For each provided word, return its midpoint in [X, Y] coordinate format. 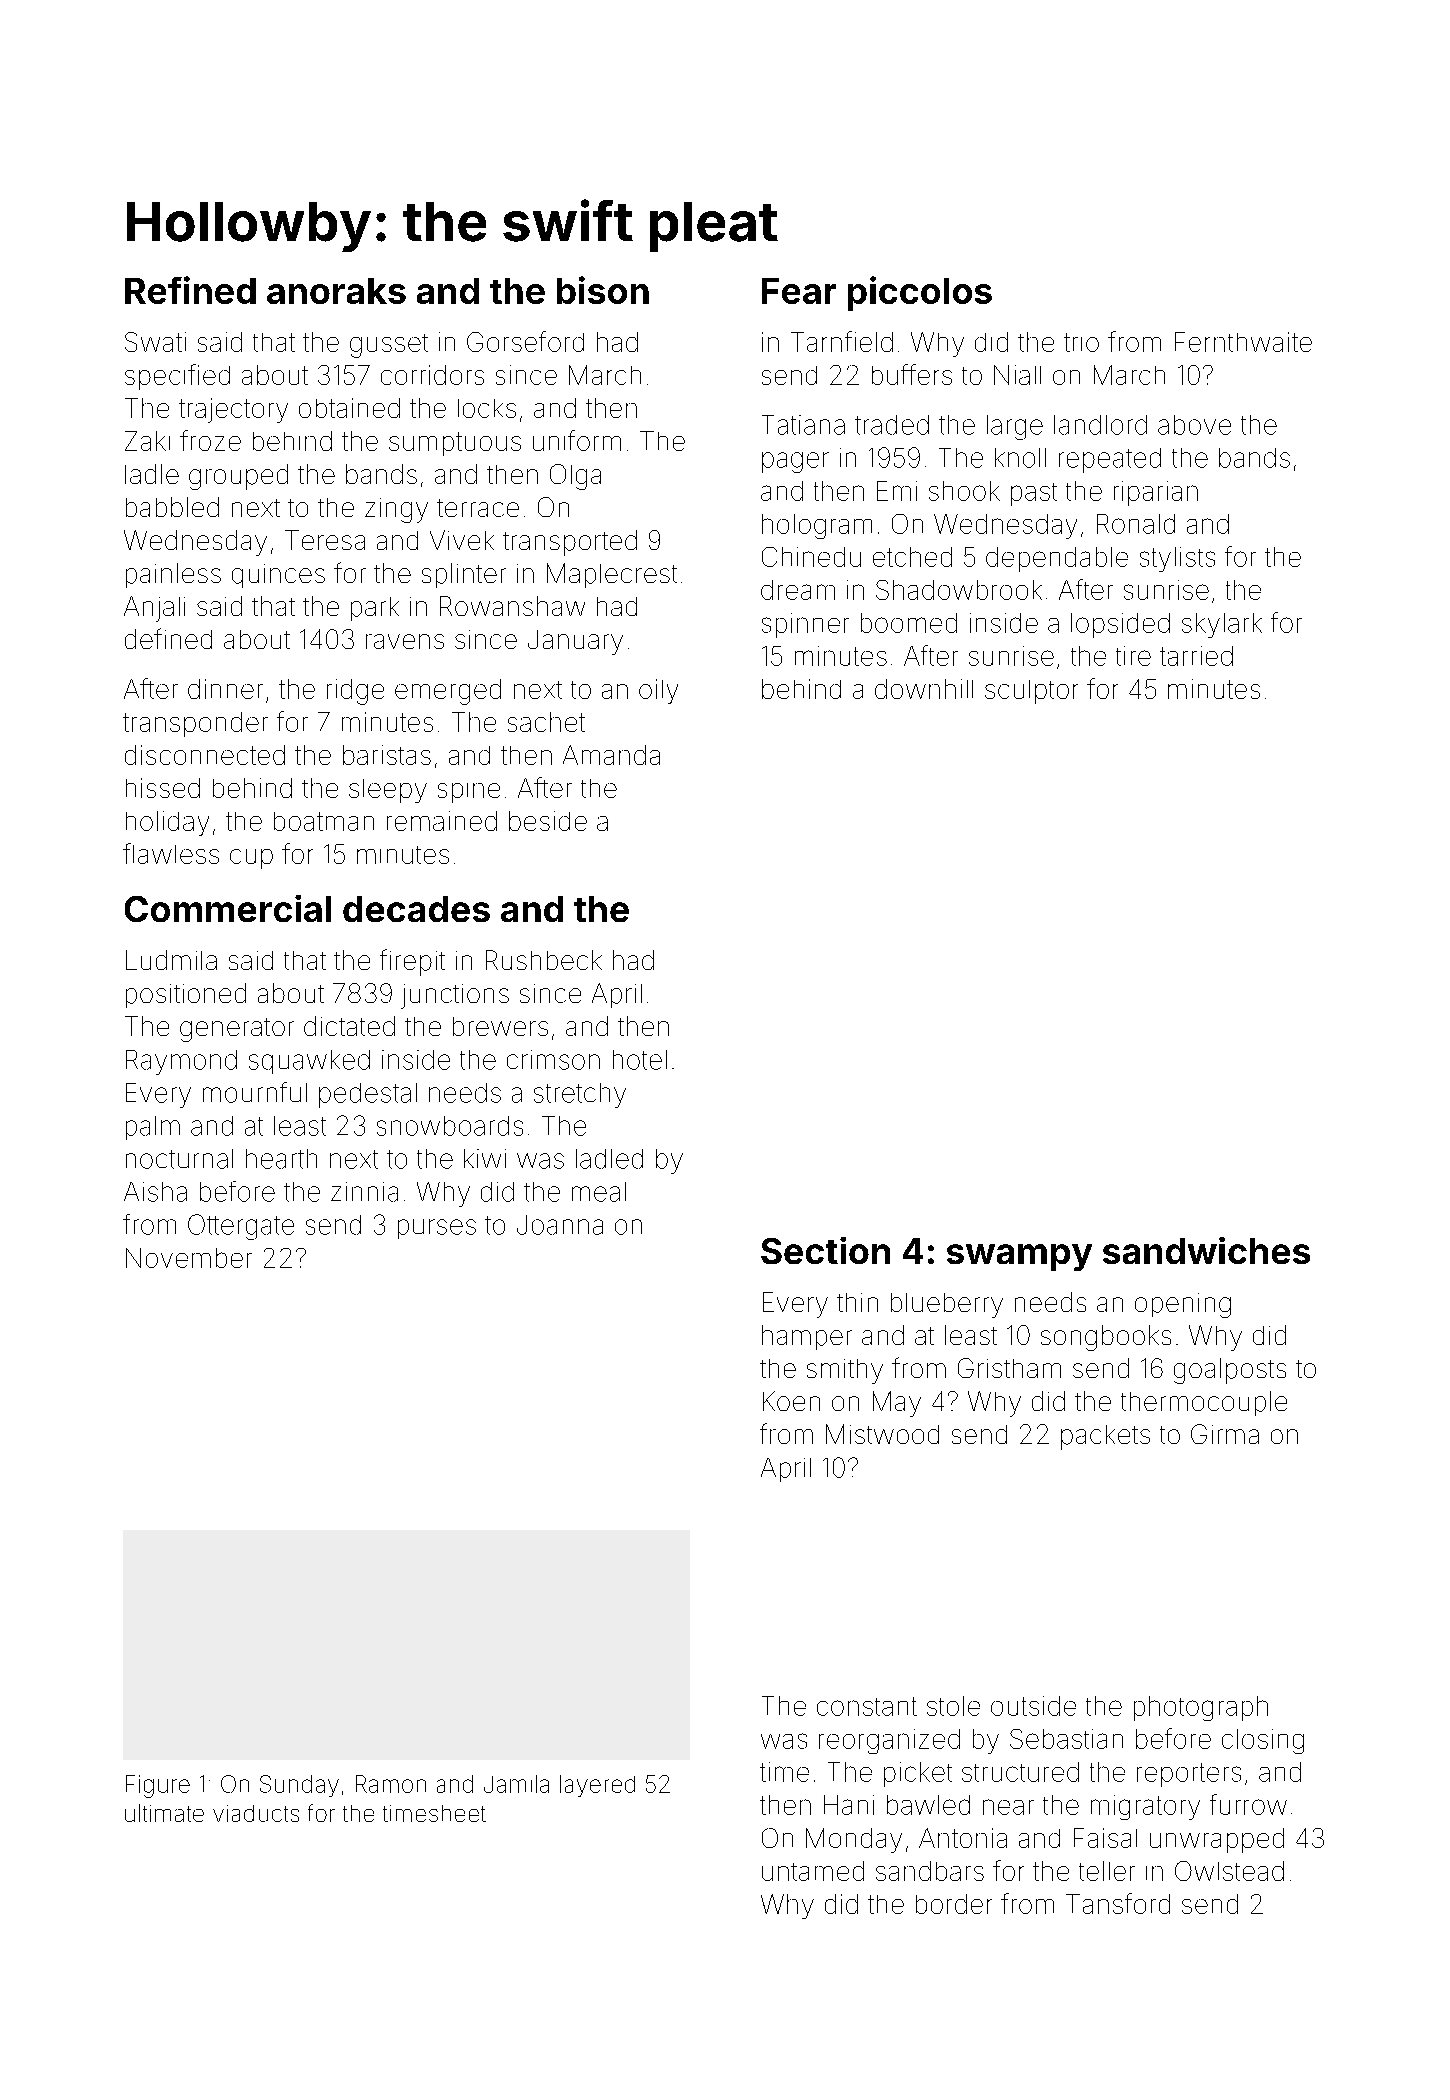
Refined [190, 290]
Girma [1225, 1434]
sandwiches [1206, 1250]
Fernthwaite [1243, 342]
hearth [281, 1159]
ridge [355, 692]
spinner [805, 625]
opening [1183, 1305]
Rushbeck [544, 960]
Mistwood [882, 1434]
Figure [158, 1786]
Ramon [391, 1784]
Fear [799, 291]
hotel [640, 1060]
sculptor [1031, 692]
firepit [412, 962]
